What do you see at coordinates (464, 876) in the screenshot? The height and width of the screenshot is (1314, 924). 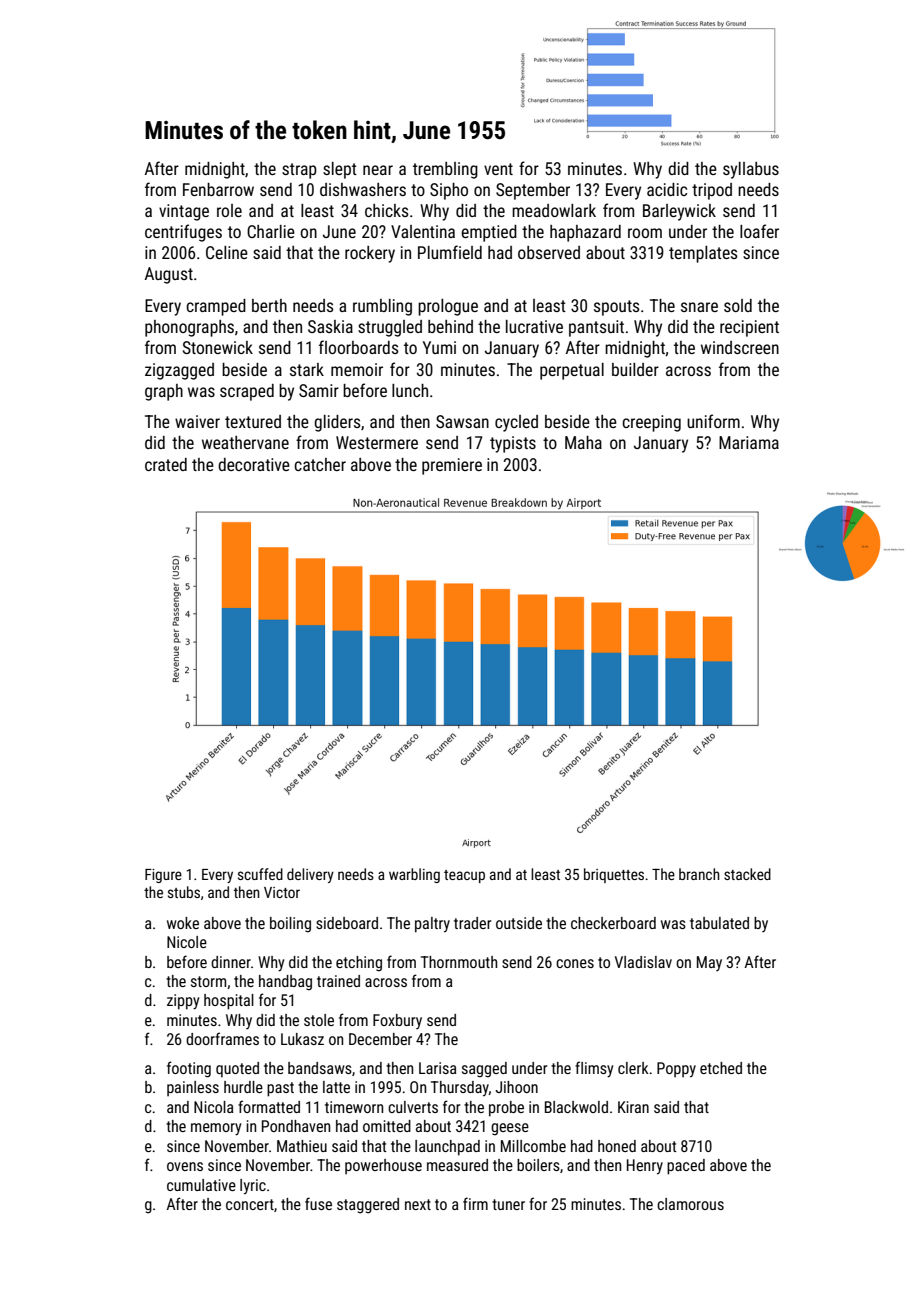 I see `teacup` at bounding box center [464, 876].
